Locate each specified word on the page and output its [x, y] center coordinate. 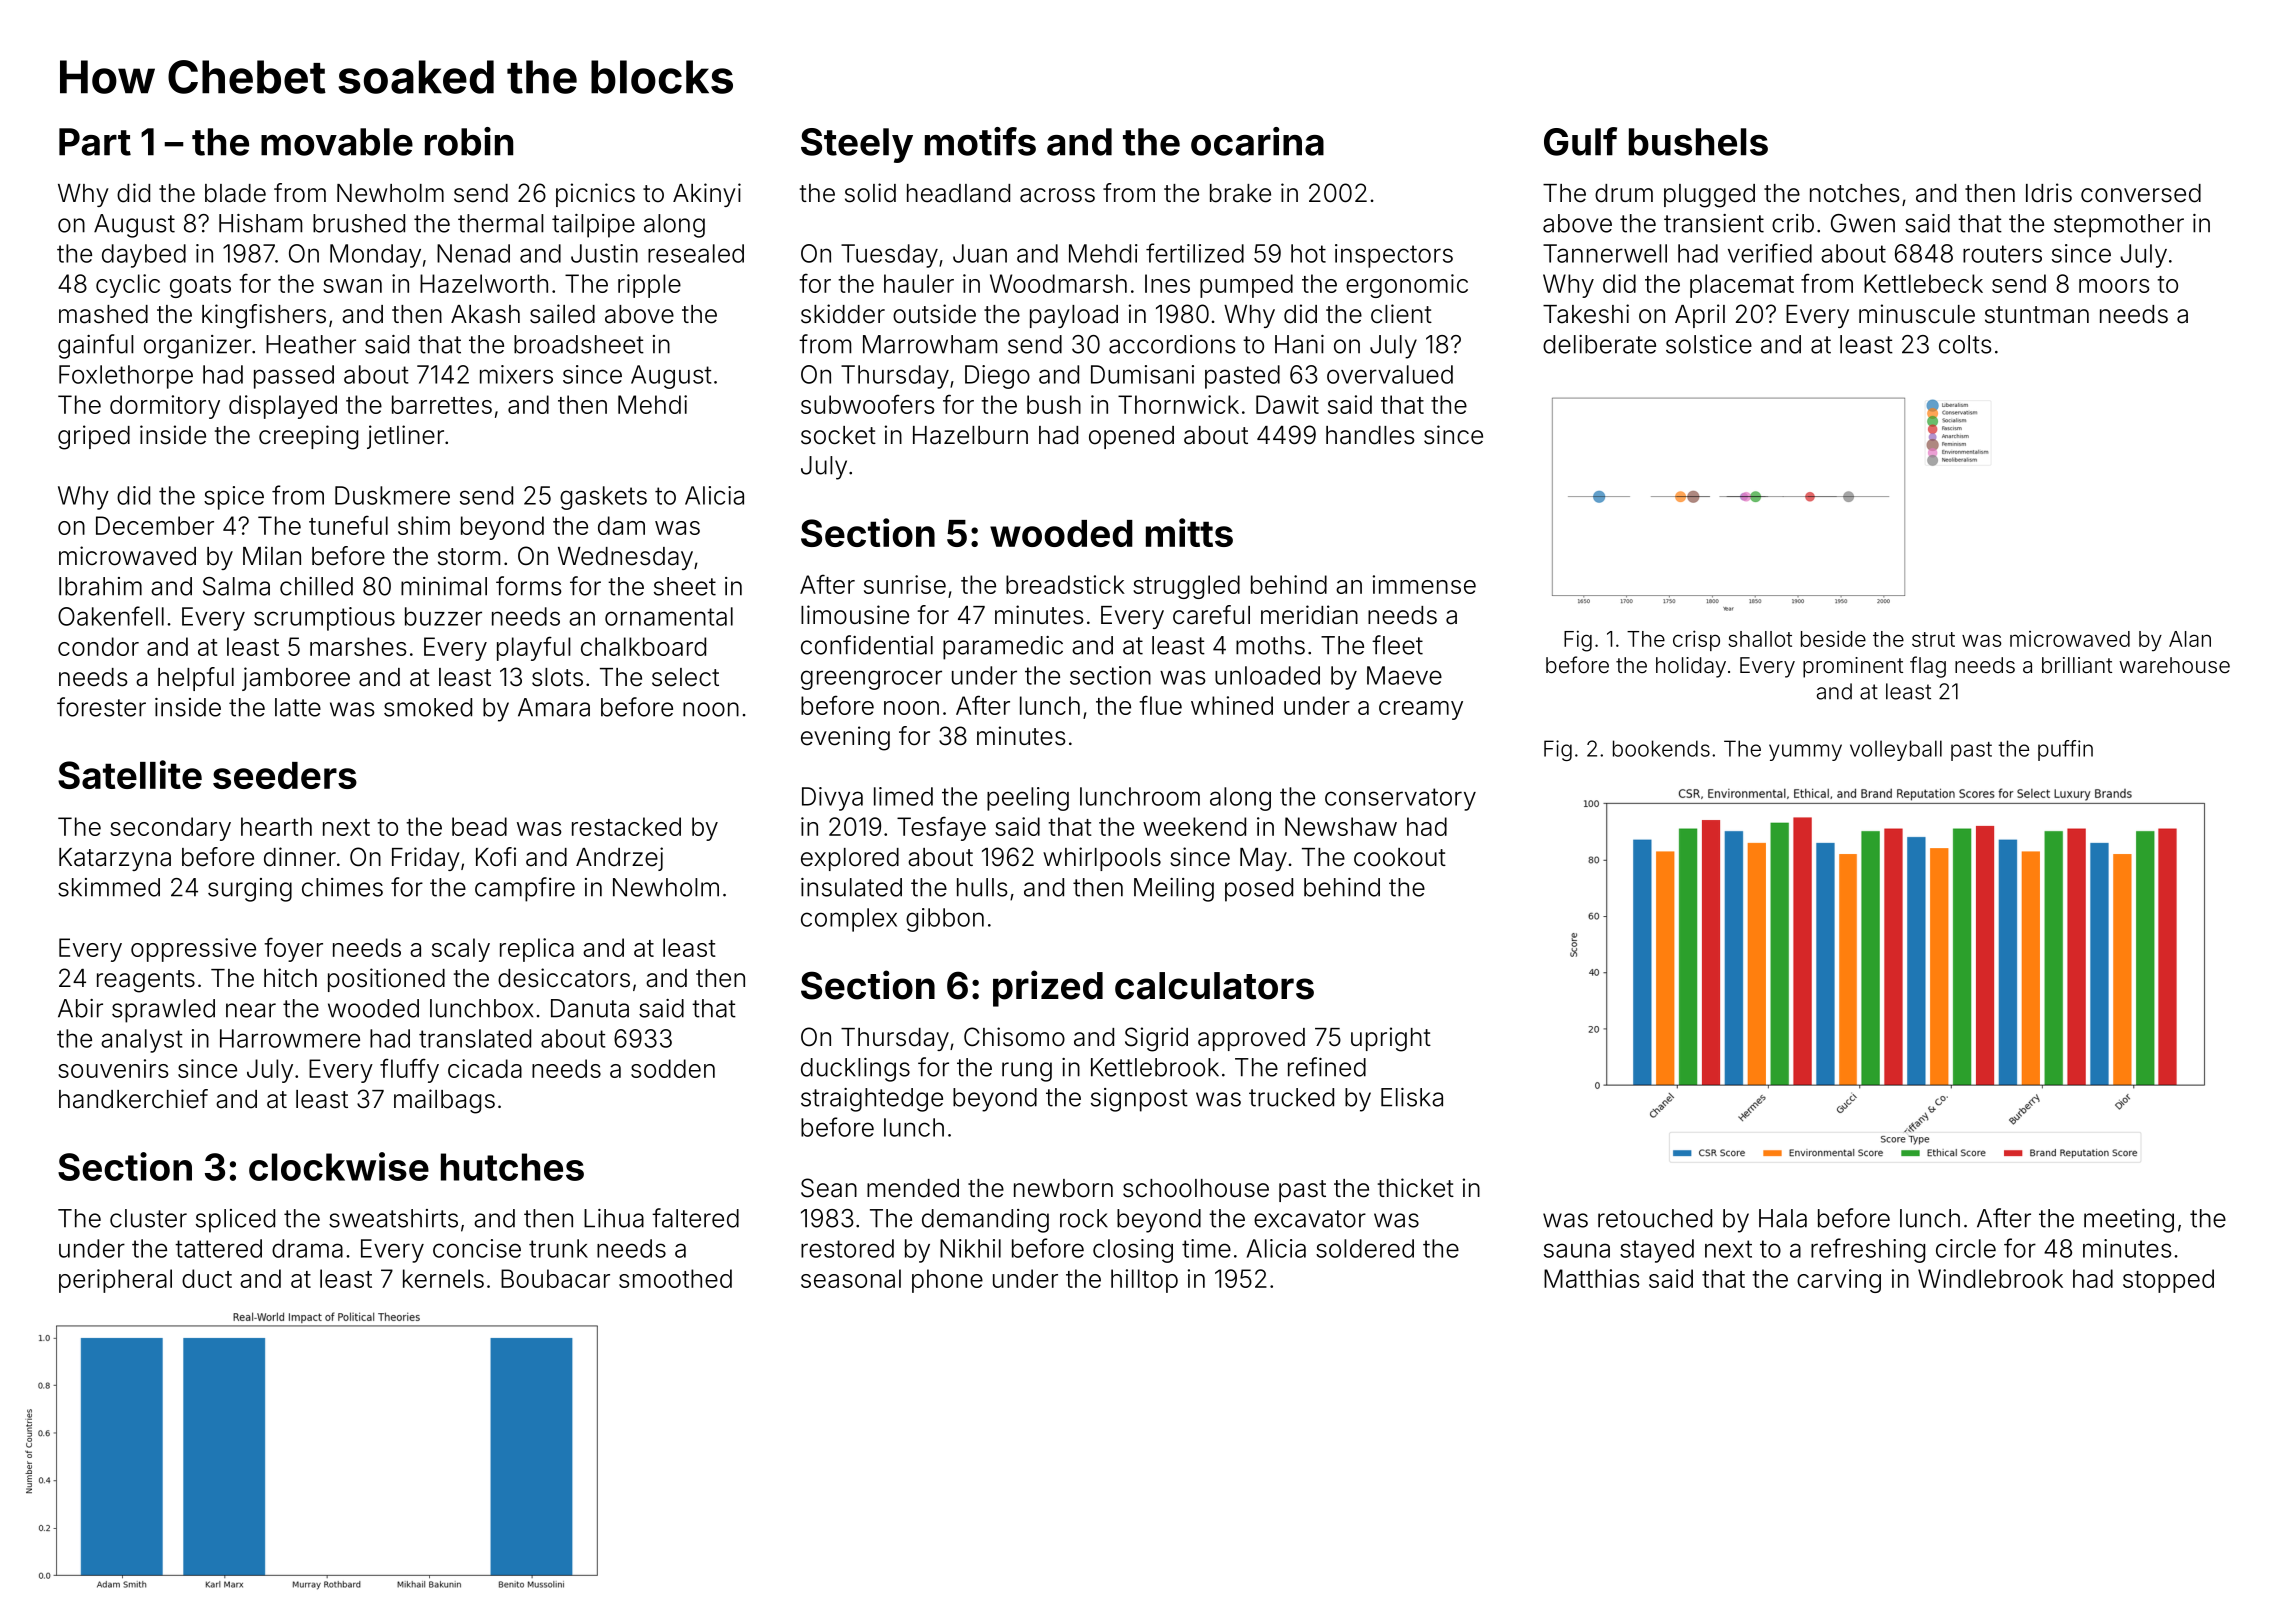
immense [1424, 584]
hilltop [1144, 1281]
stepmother [2119, 226]
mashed [103, 314]
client [1401, 314]
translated [475, 1038]
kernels [443, 1278]
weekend [1194, 826]
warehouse [2174, 665]
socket [838, 435]
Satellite [130, 774]
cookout [1400, 857]
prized [1048, 988]
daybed [144, 256]
